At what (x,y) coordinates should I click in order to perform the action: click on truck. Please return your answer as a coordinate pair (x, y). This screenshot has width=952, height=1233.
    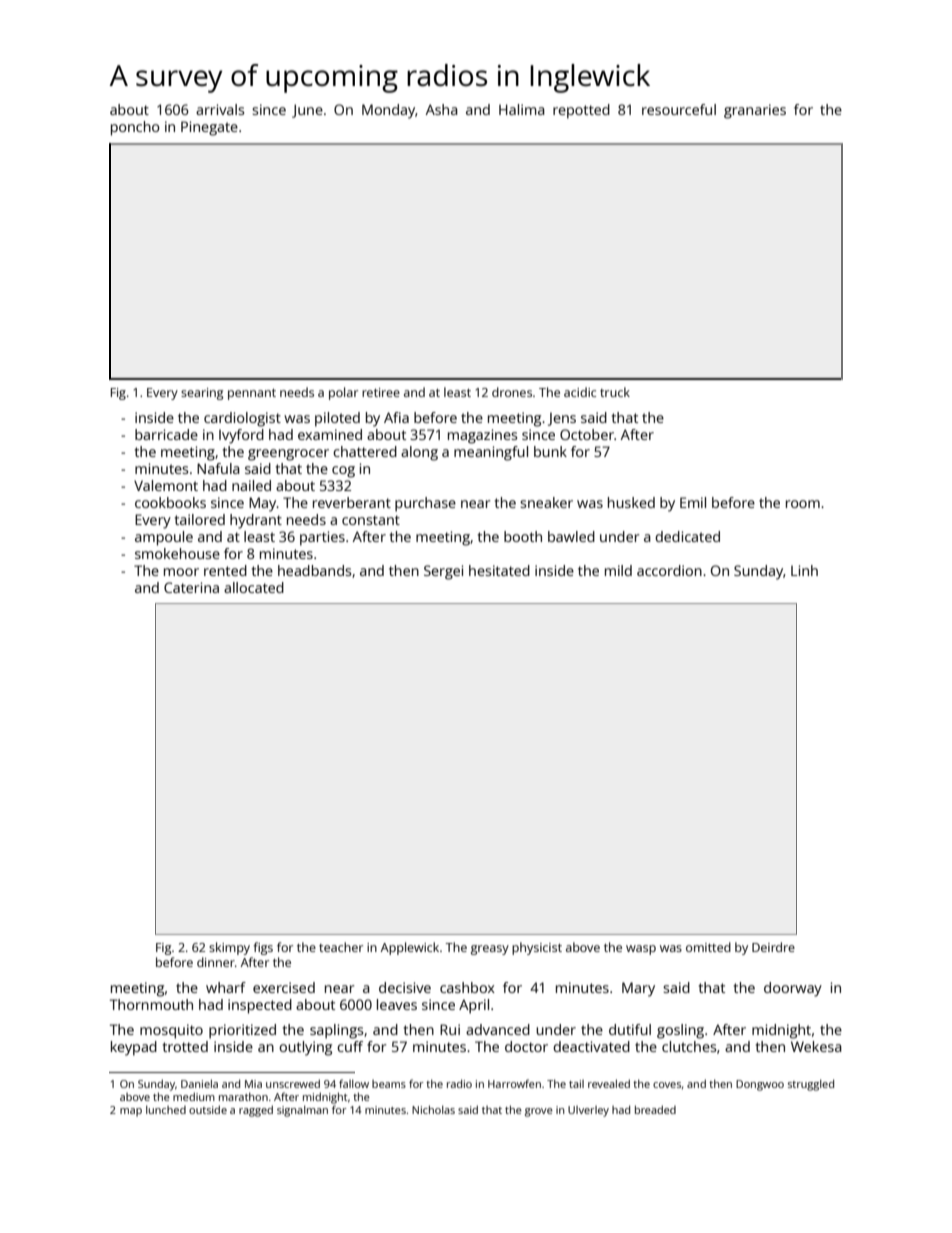
    Looking at the image, I should click on (615, 392).
